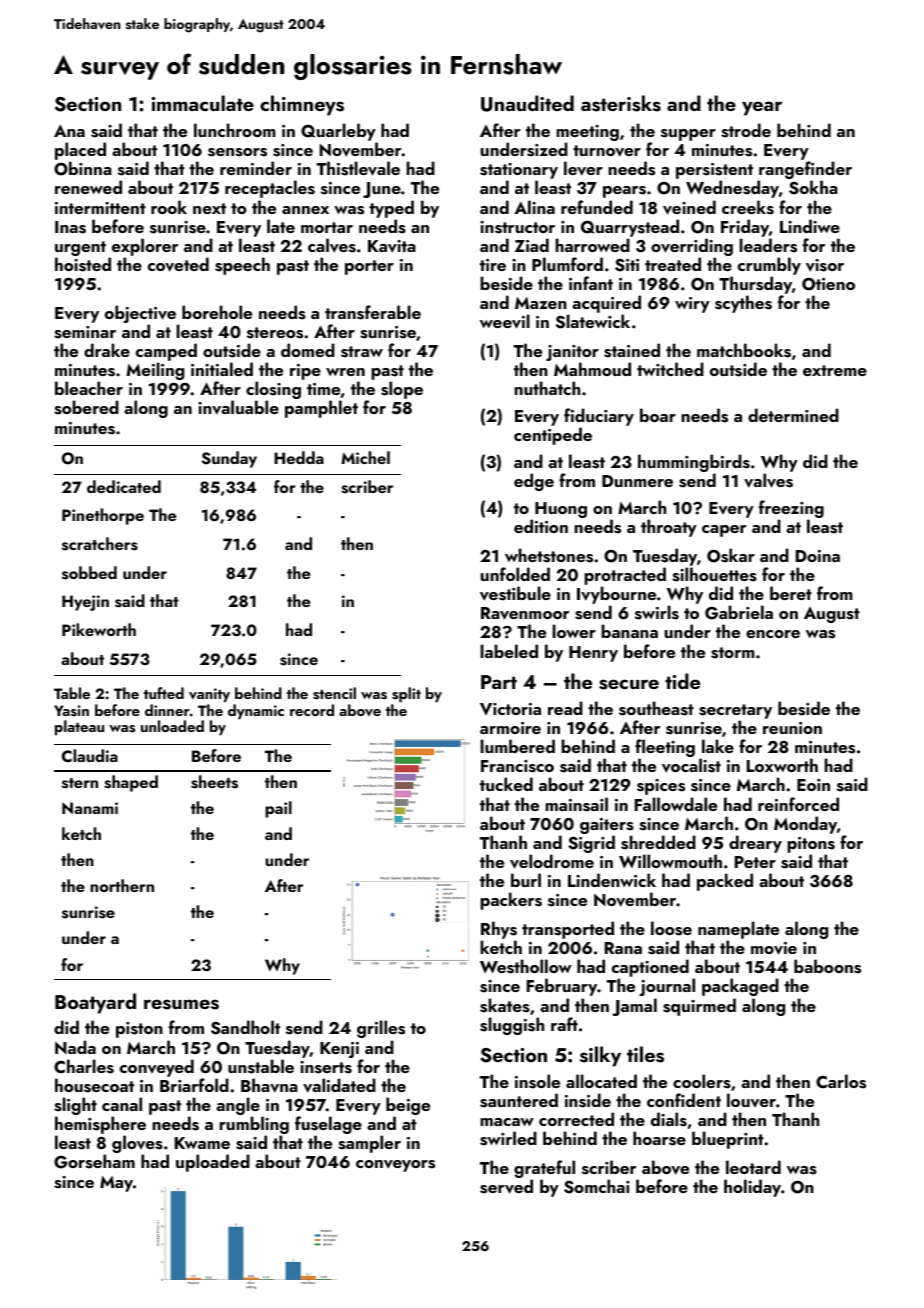  I want to click on chimneys, so click(302, 105).
